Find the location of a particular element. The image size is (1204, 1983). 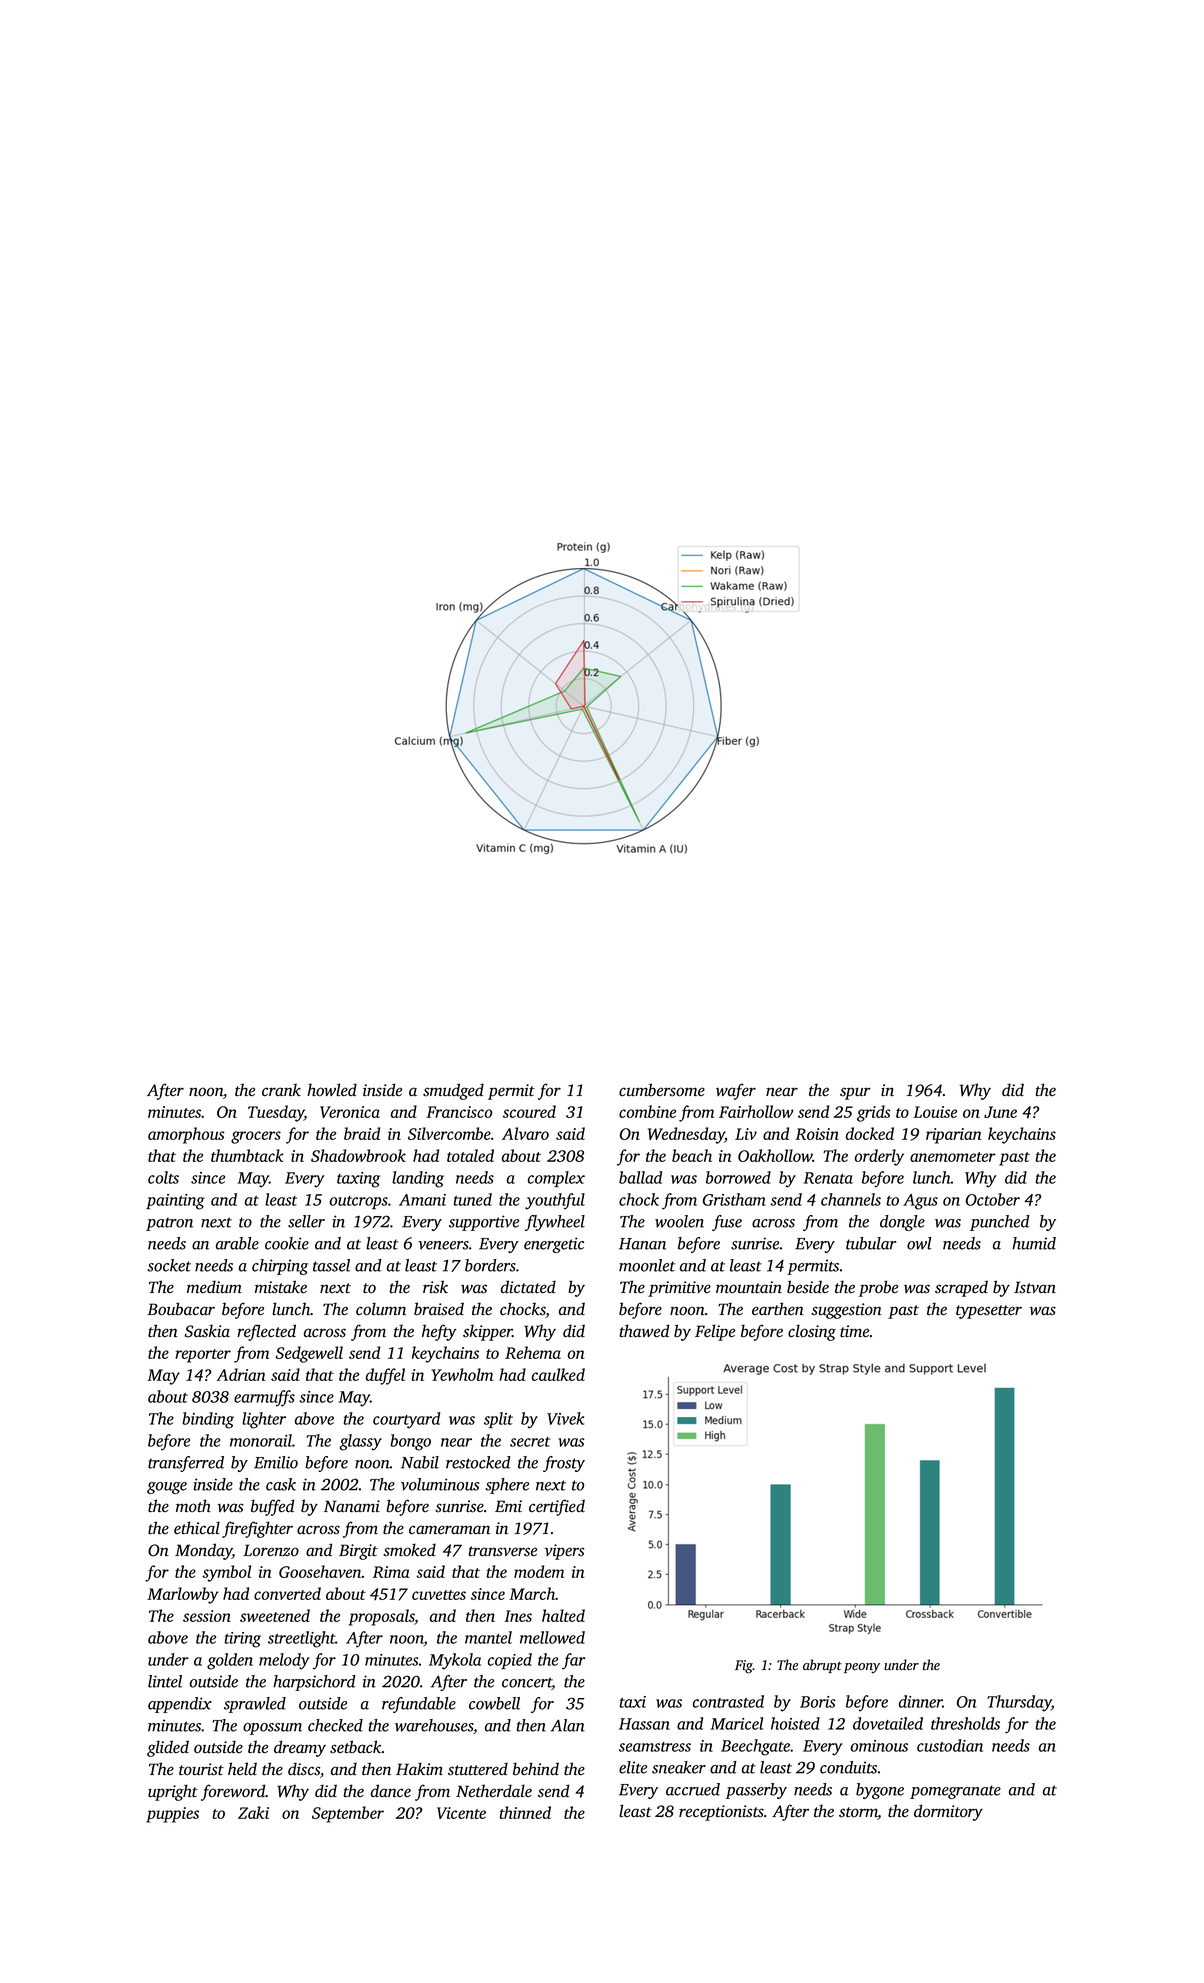

spur is located at coordinates (855, 1093).
